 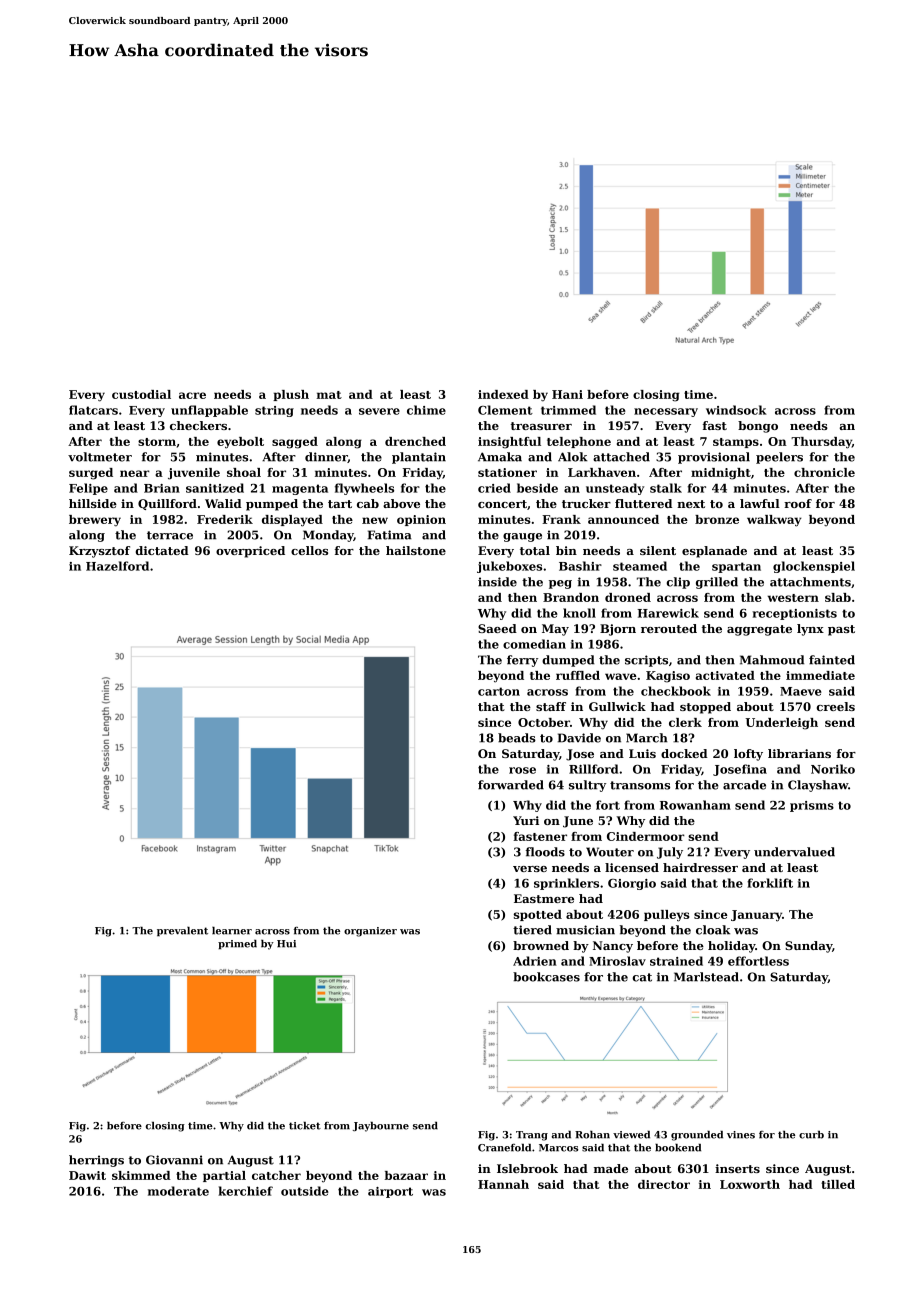 I want to click on inserts, so click(x=737, y=1168).
